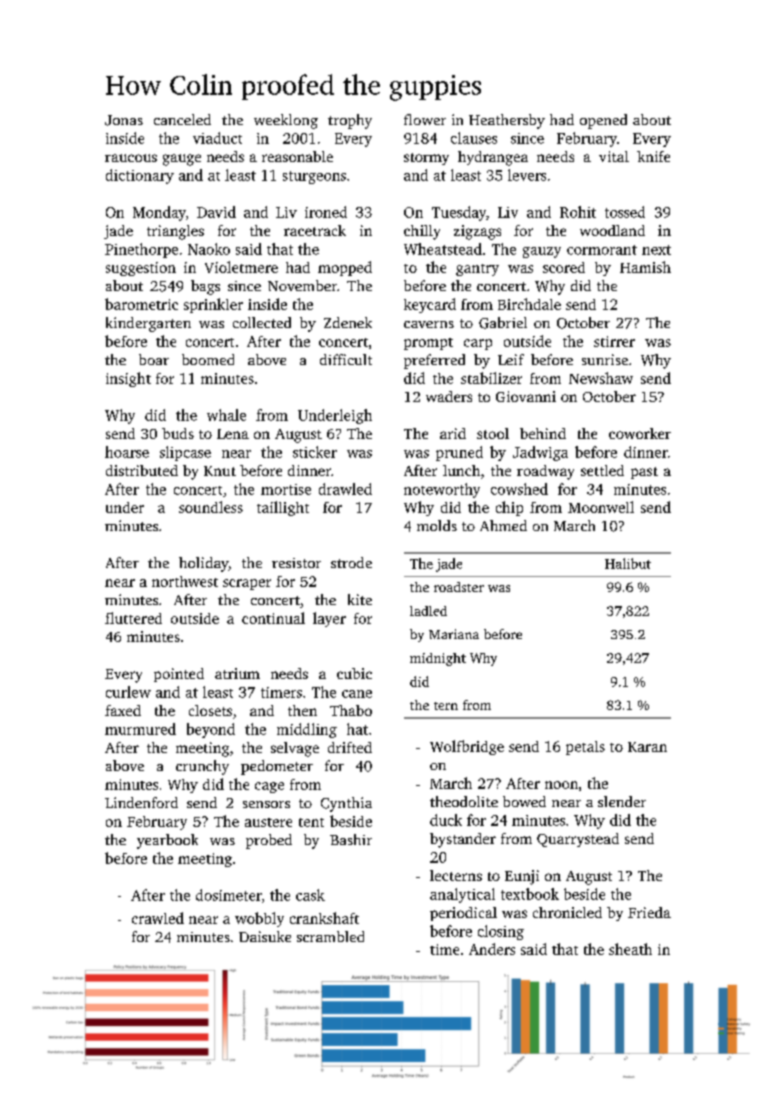 This screenshot has height=1101, width=776. Describe the element at coordinates (158, 918) in the screenshot. I see `crawled` at that location.
